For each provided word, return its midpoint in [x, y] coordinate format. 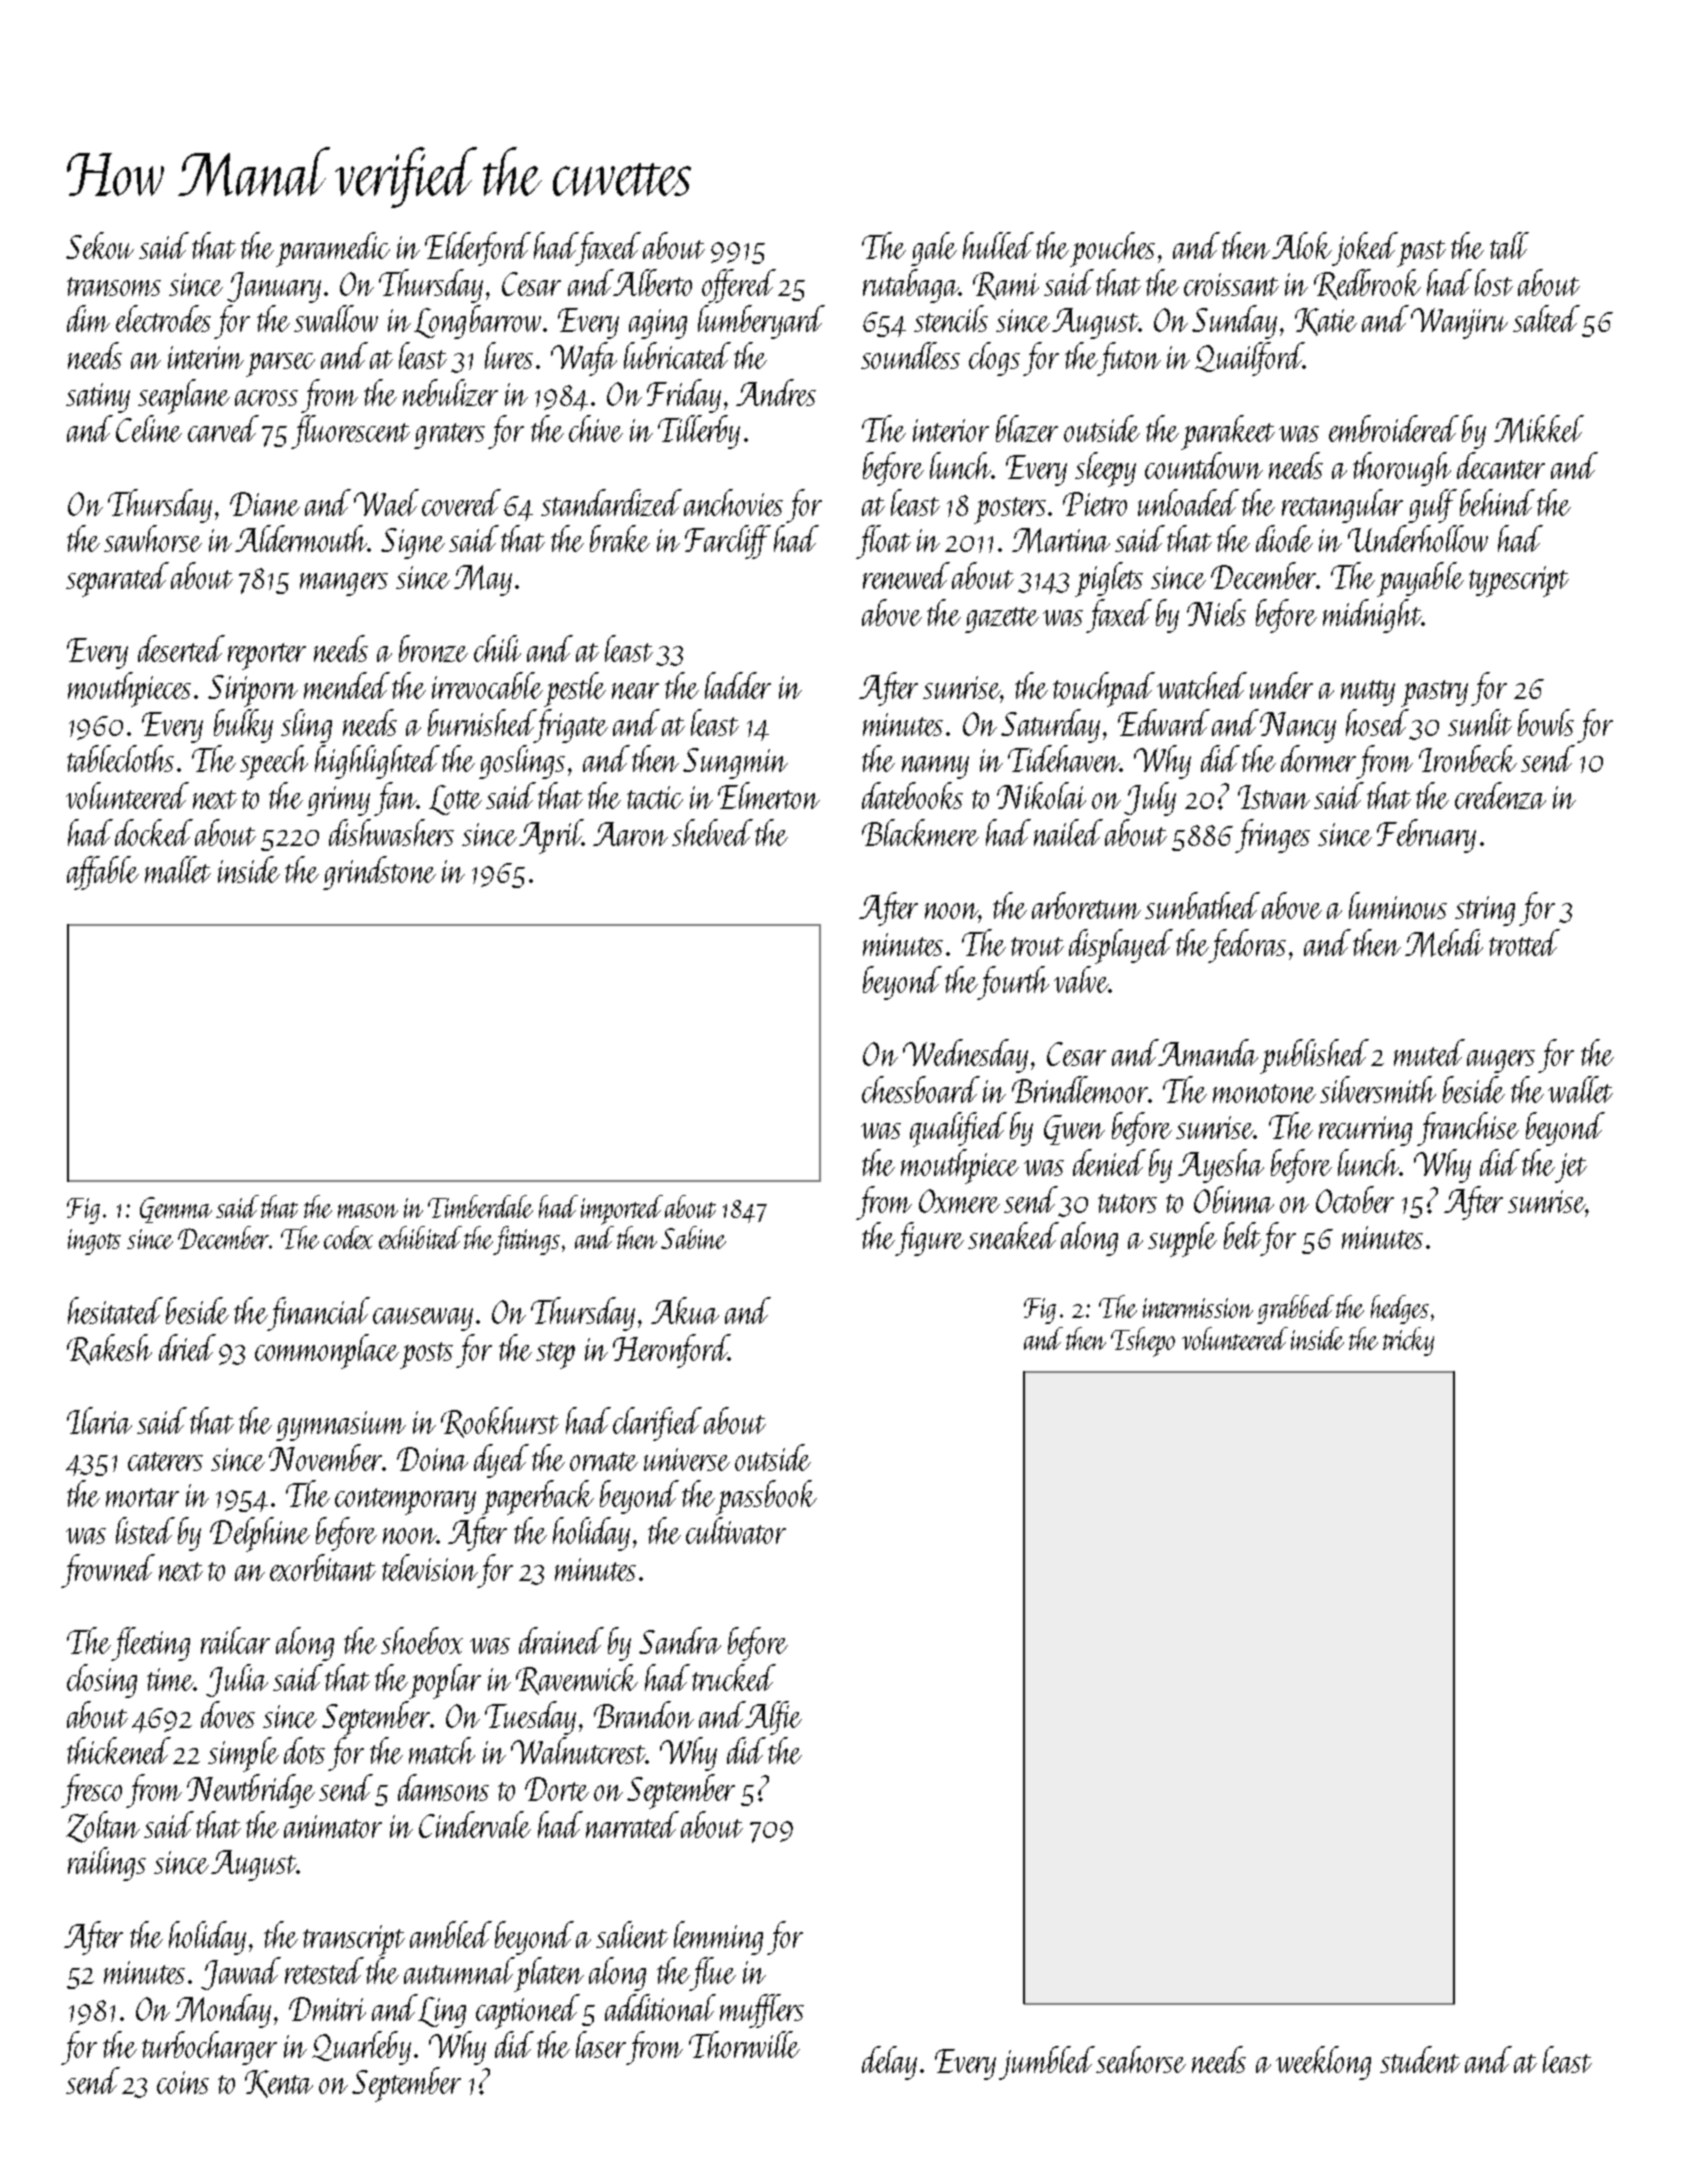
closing [102, 1681]
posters [1010, 510]
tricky [1408, 1341]
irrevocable [487, 685]
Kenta [279, 2084]
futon [1129, 359]
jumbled [1047, 2063]
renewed [906, 575]
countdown [1204, 465]
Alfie [773, 1718]
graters [449, 436]
